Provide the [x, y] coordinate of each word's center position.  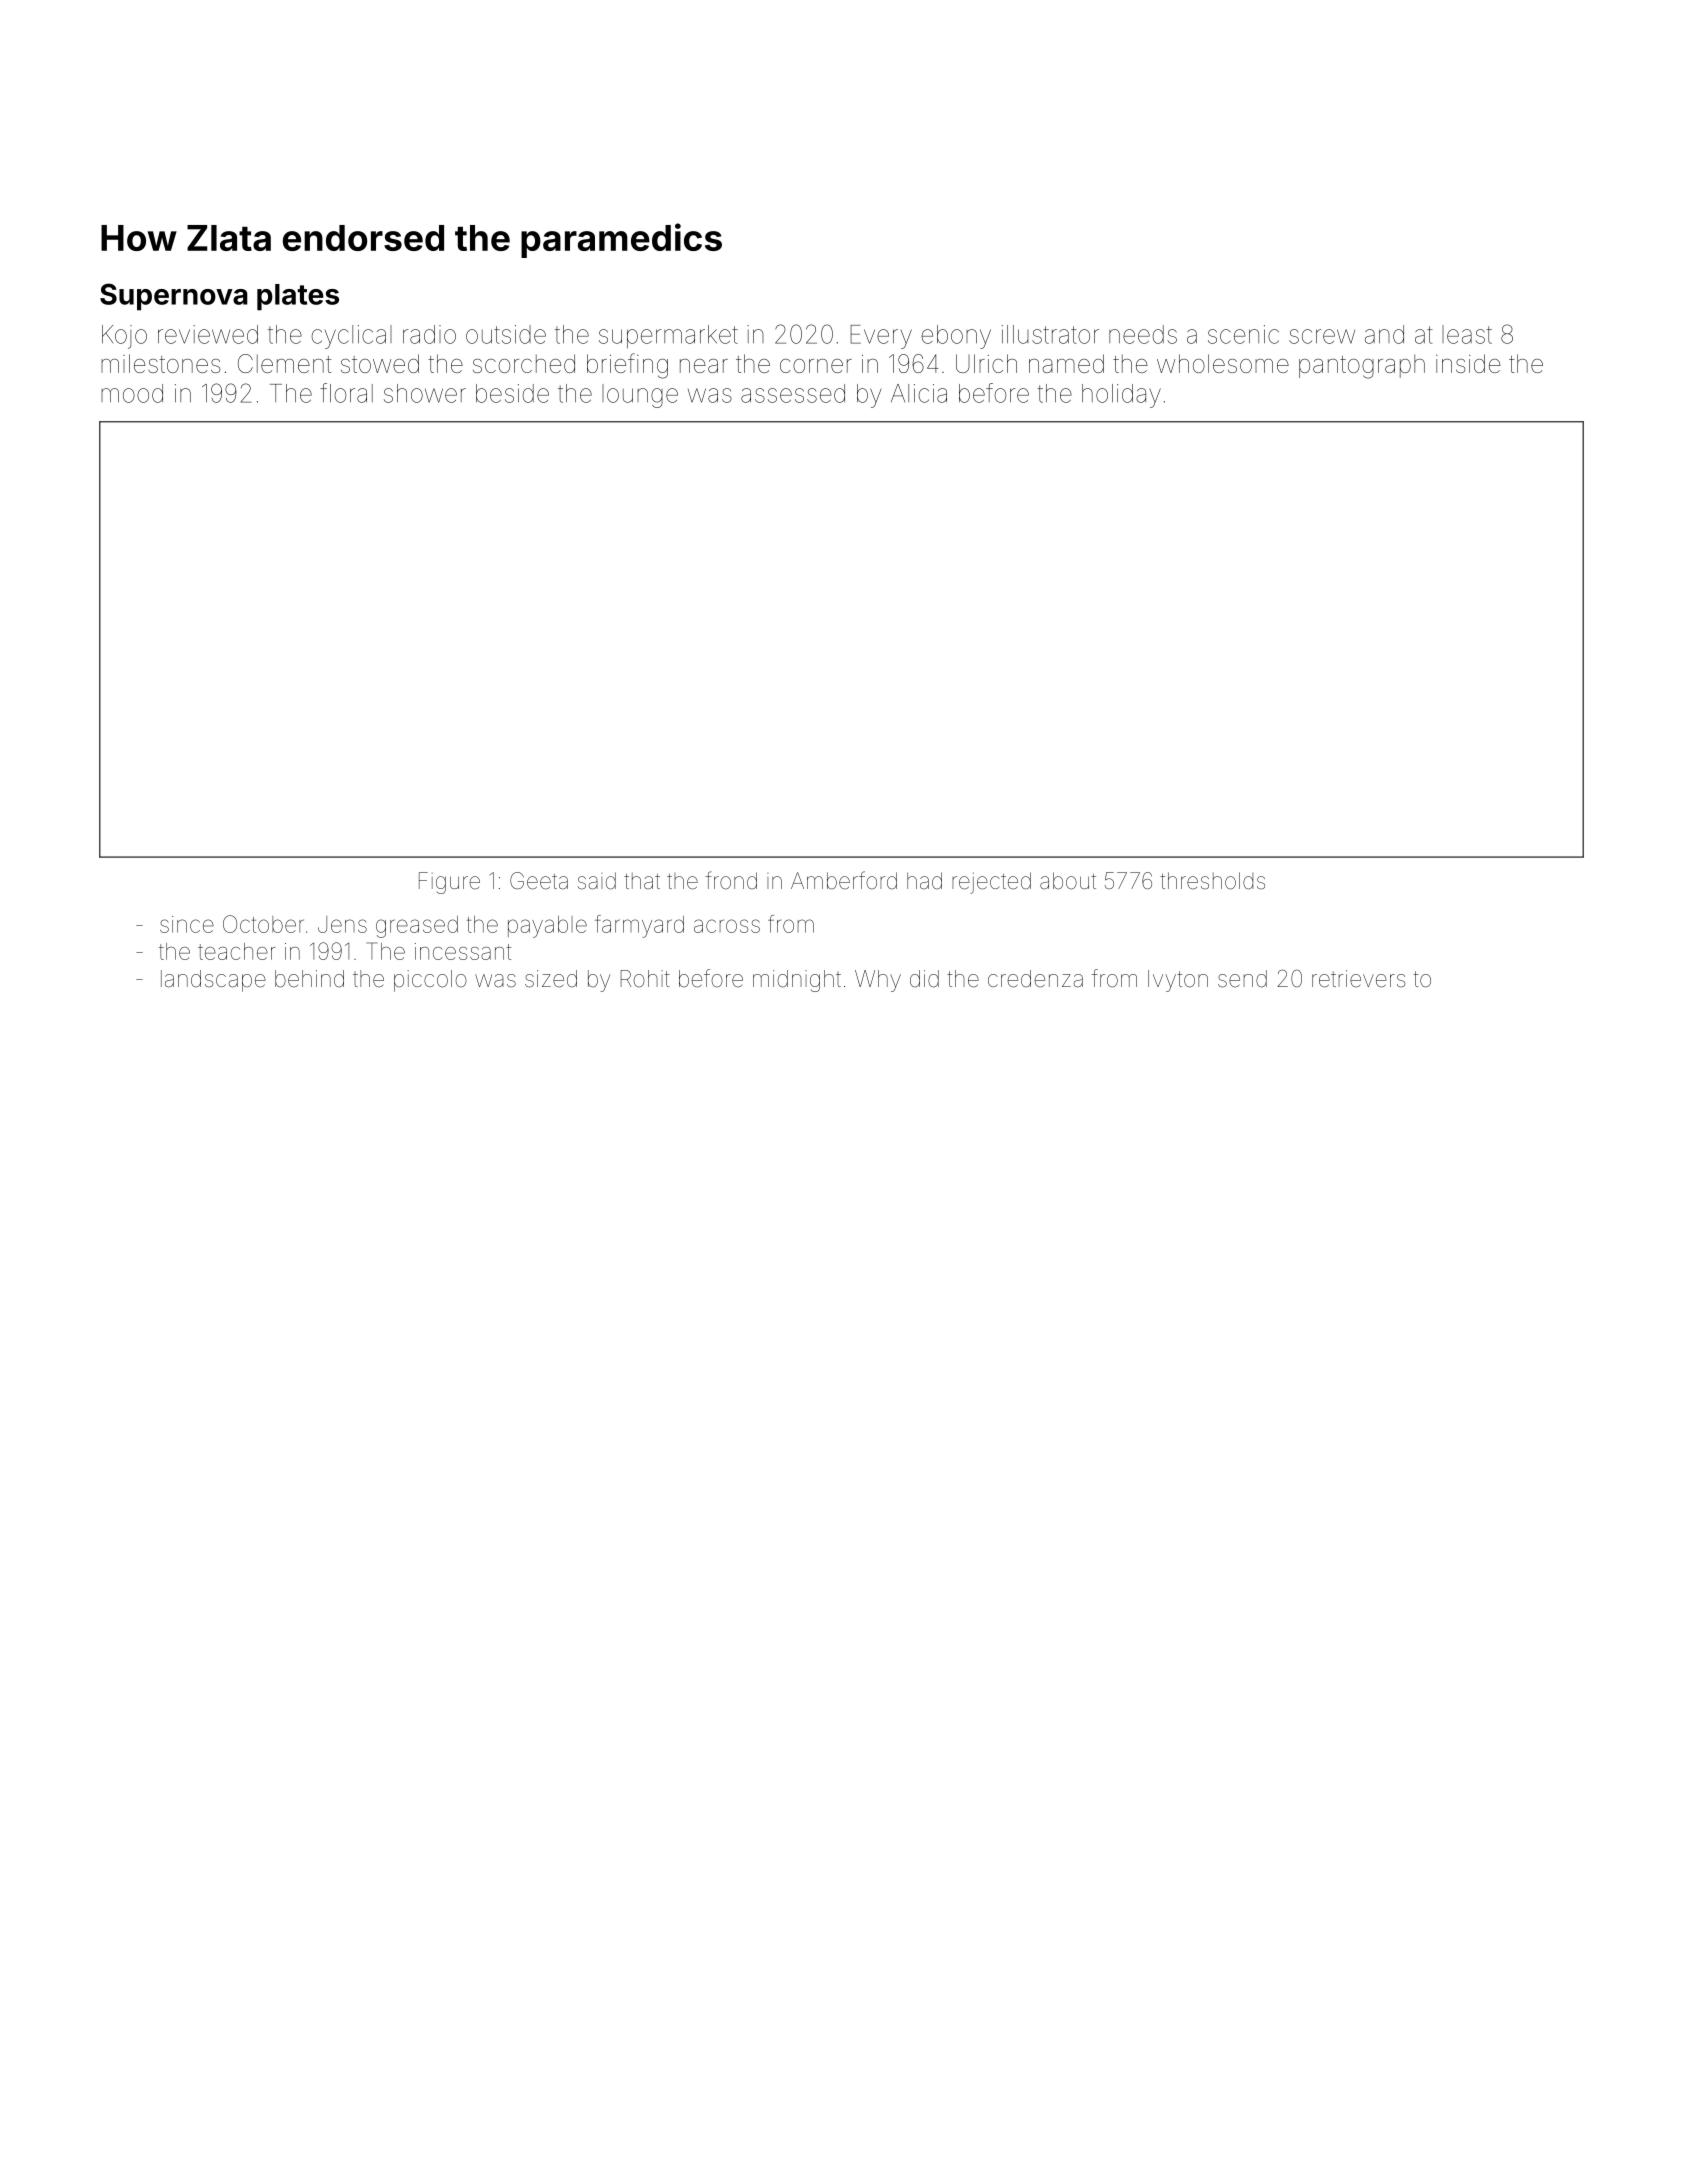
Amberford [844, 880]
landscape [213, 981]
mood [132, 393]
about [1068, 881]
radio [429, 334]
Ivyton [1178, 981]
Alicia [919, 393]
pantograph [1362, 366]
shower [425, 393]
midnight [797, 981]
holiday [1121, 396]
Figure [449, 883]
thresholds [1212, 881]
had [924, 880]
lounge [640, 396]
